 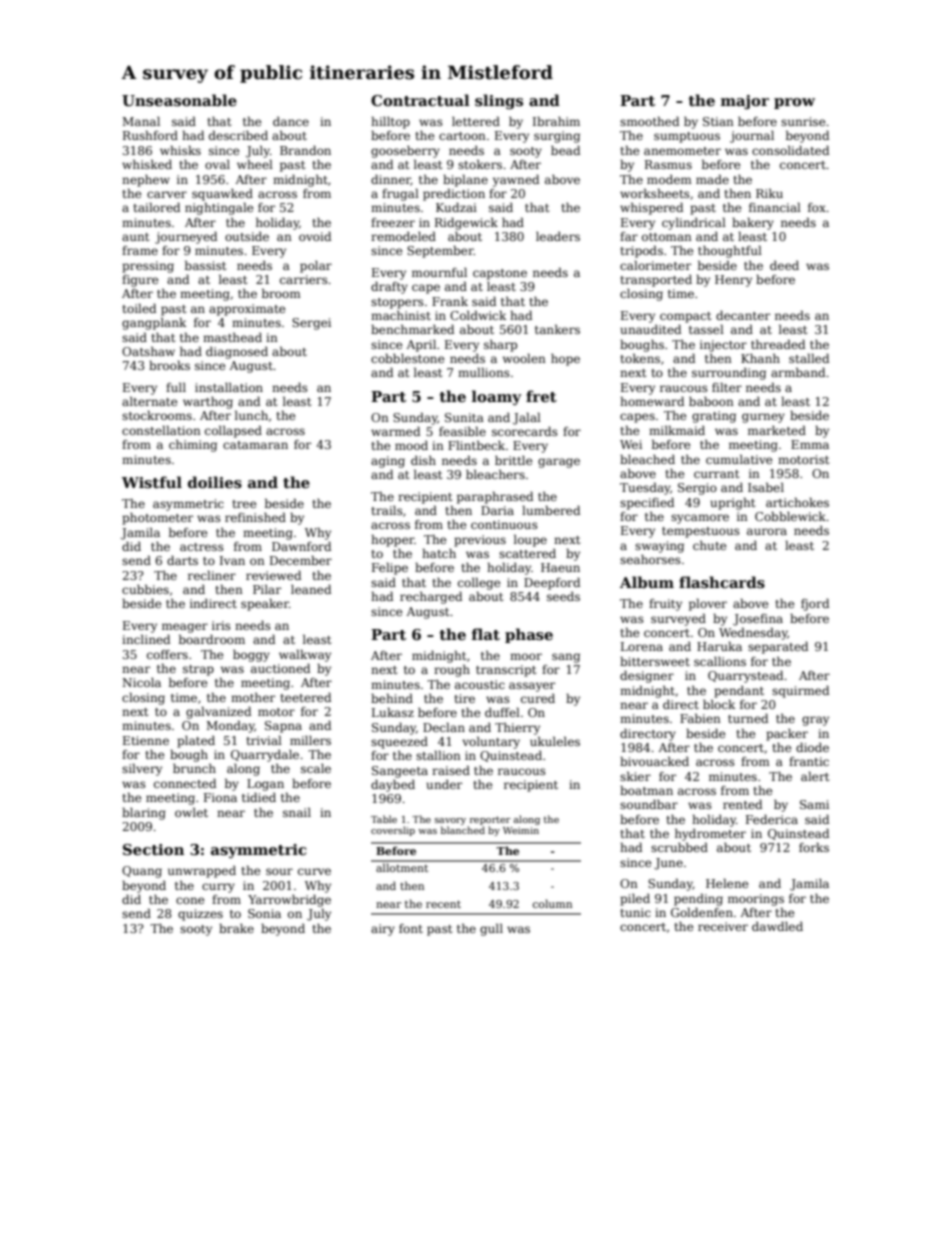 I want to click on outside, so click(x=247, y=236).
